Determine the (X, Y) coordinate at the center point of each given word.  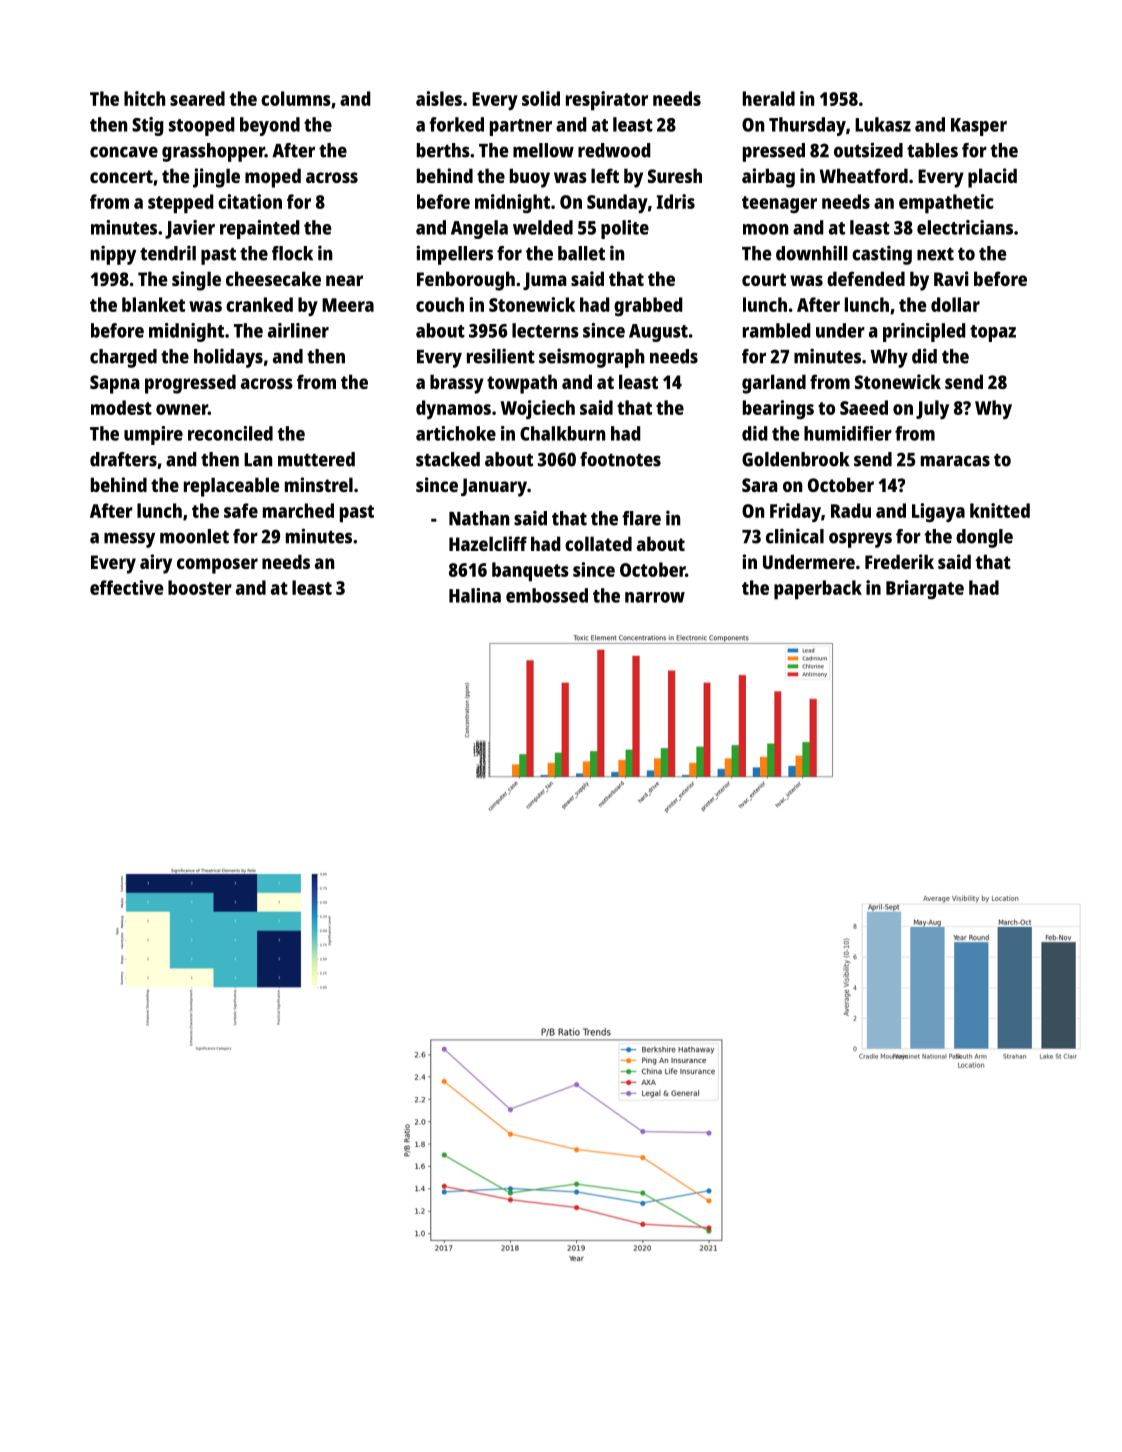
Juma (545, 281)
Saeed (864, 407)
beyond (270, 126)
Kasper (979, 127)
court (764, 279)
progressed (190, 384)
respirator (607, 101)
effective (126, 587)
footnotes (620, 459)
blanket (153, 304)
